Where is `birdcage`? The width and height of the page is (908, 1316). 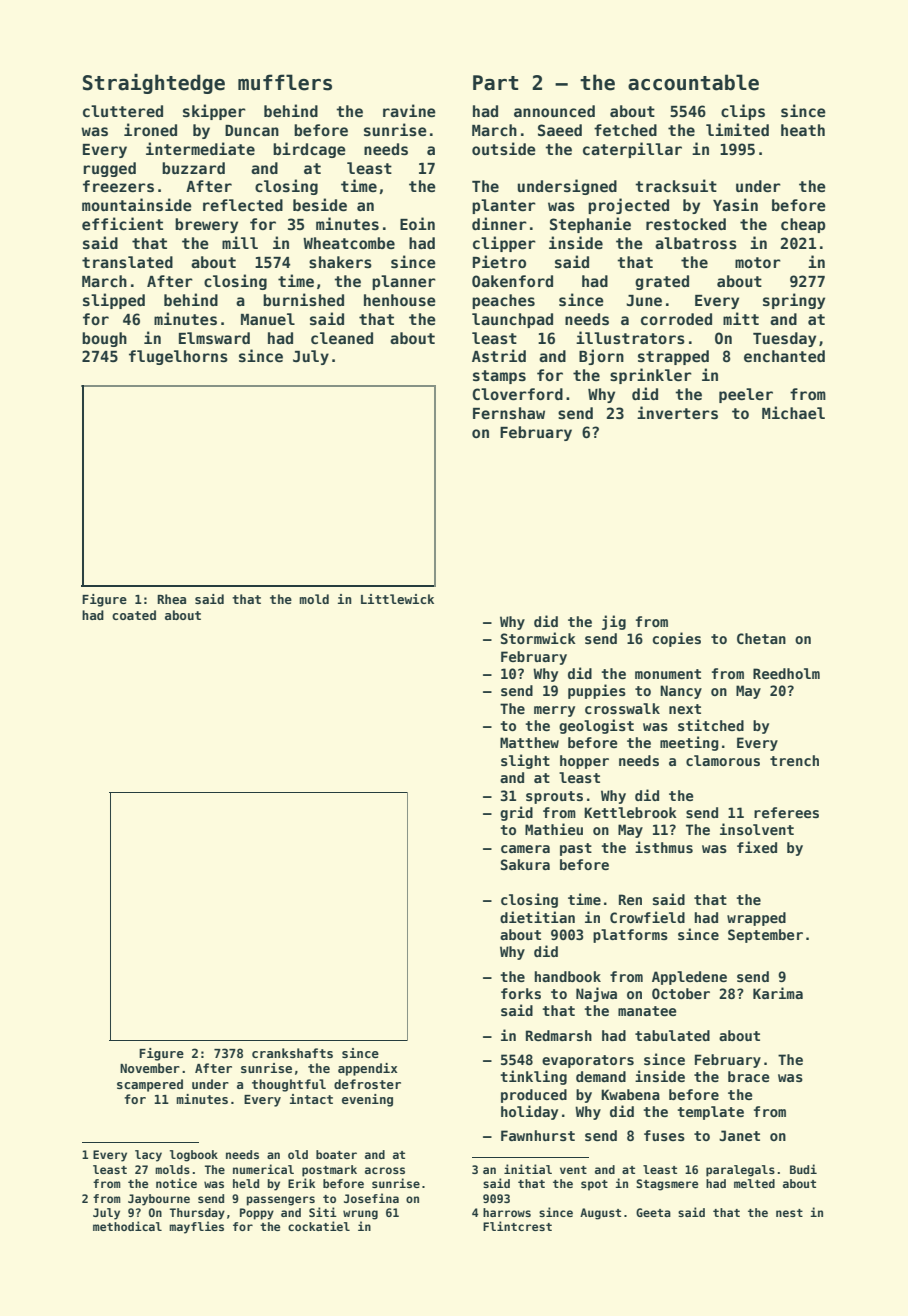 birdcage is located at coordinates (309, 150).
